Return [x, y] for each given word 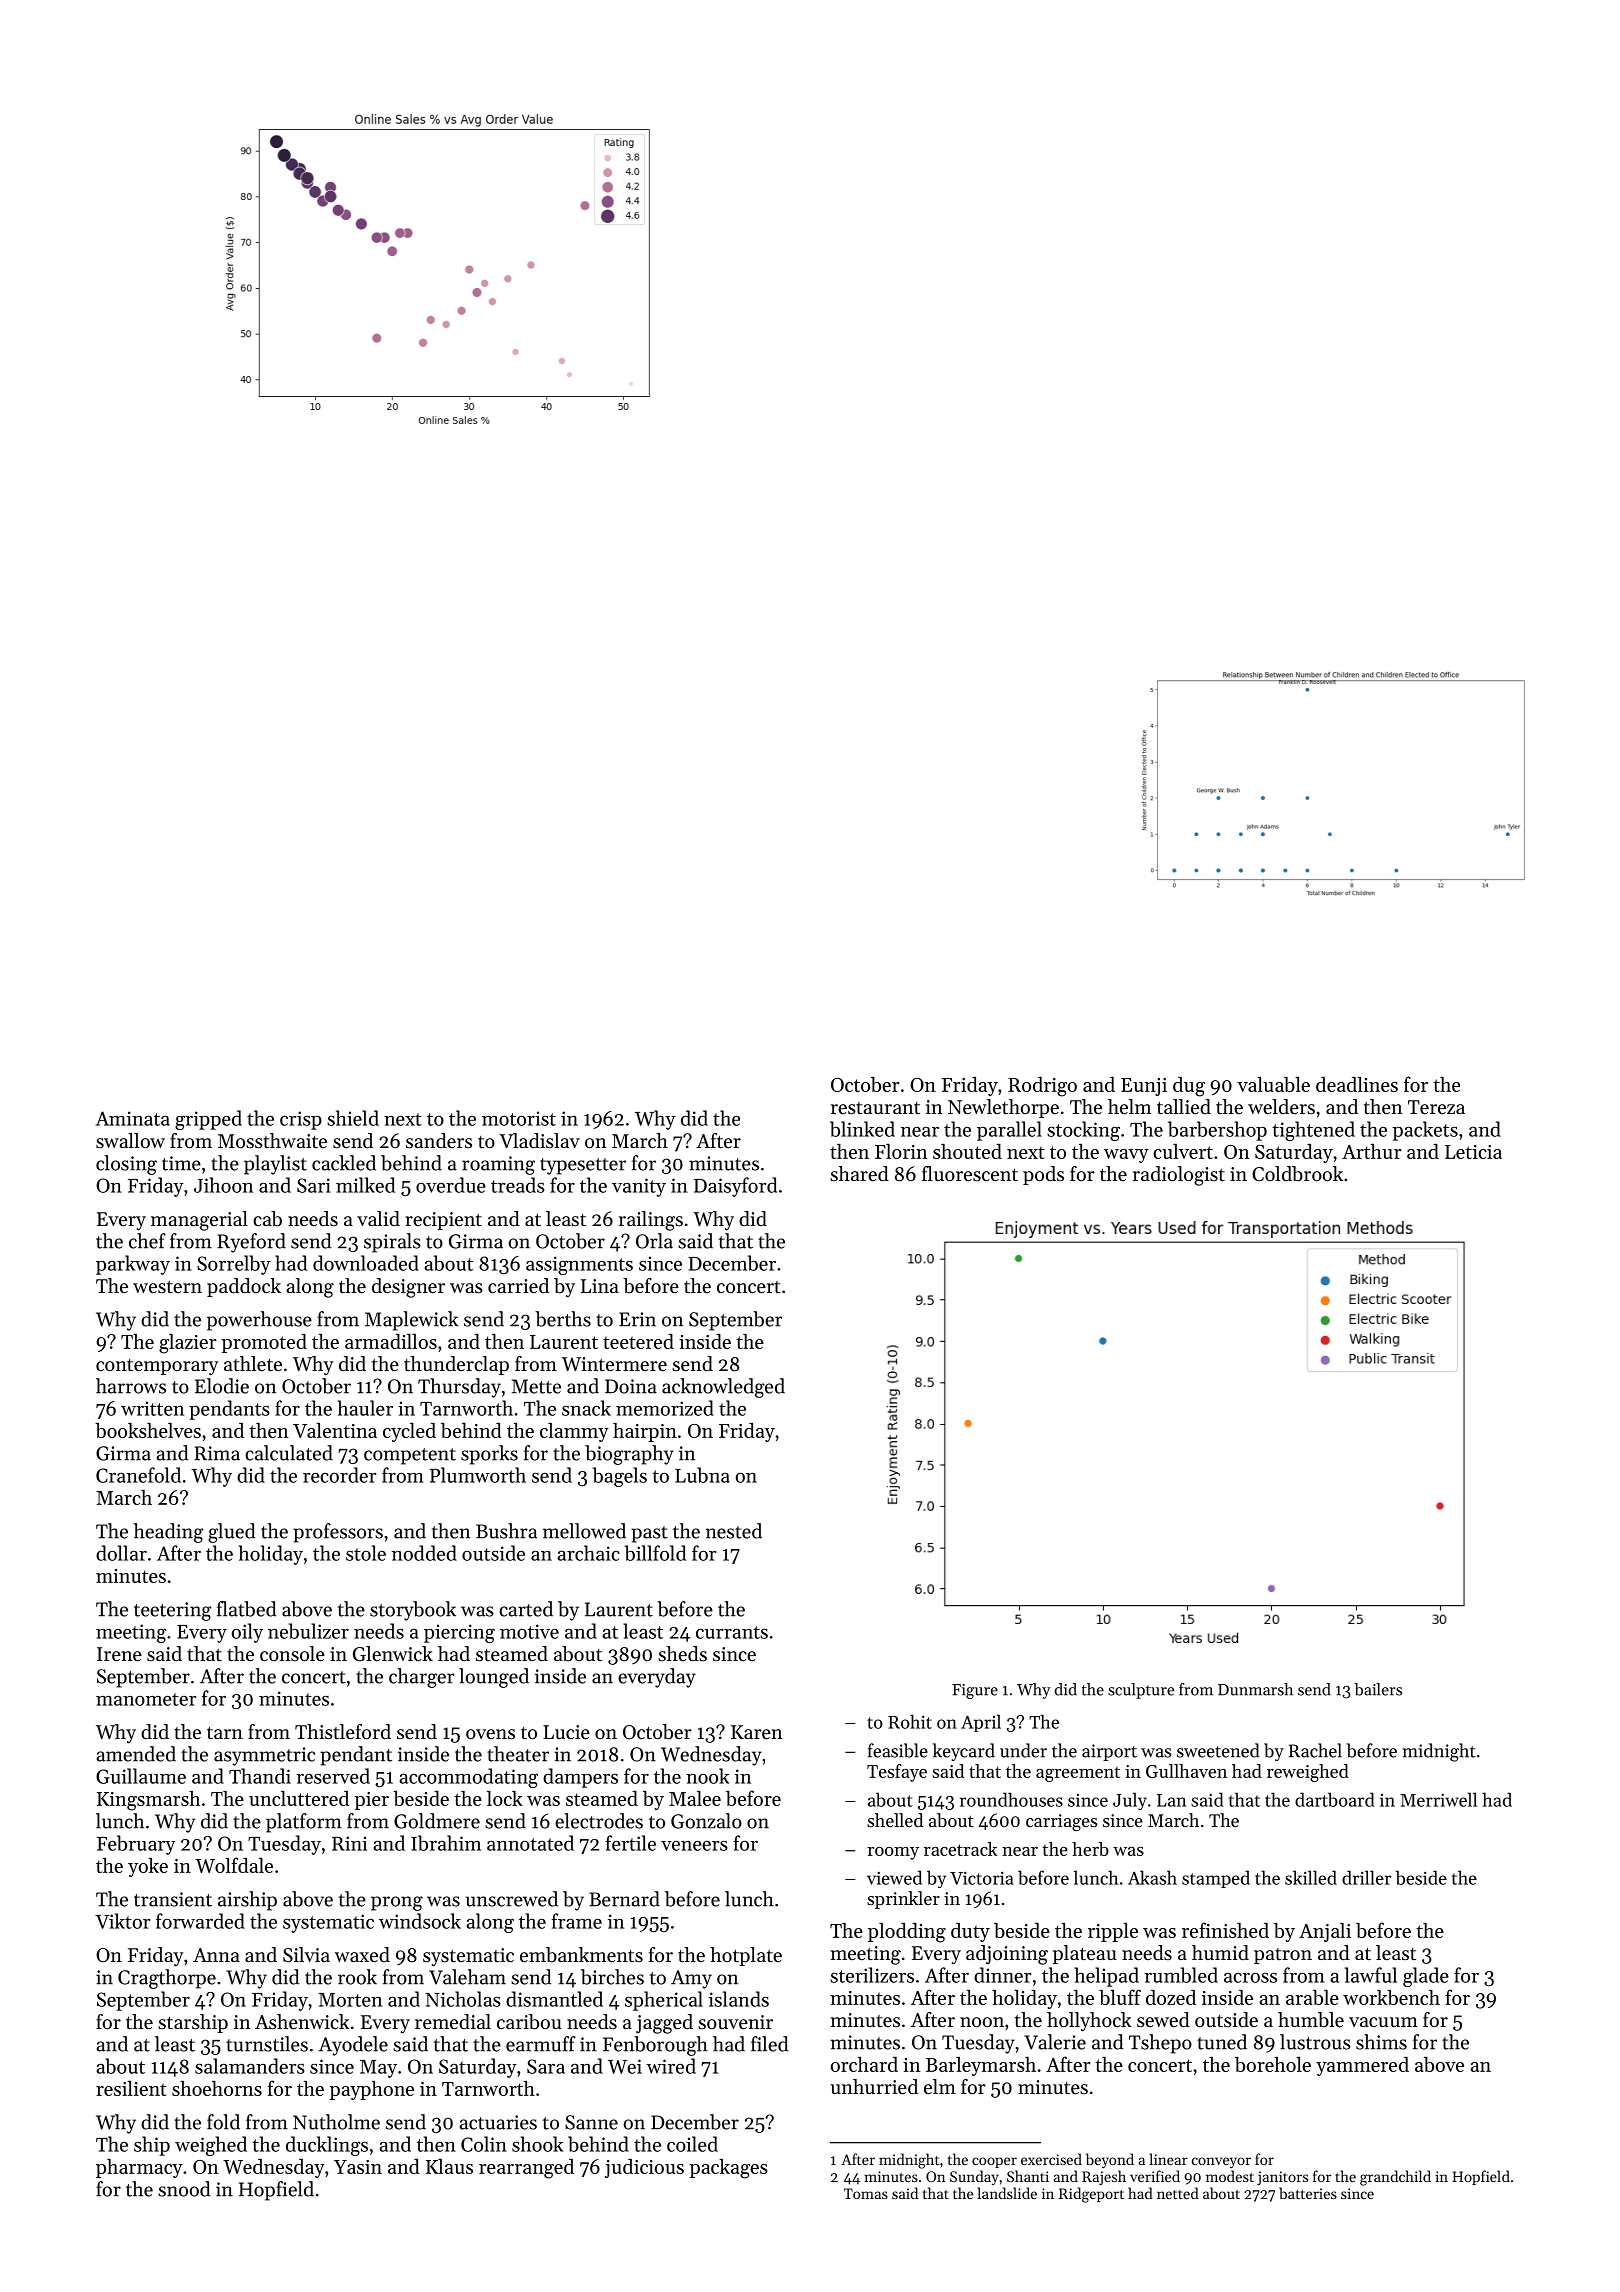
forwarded [200, 1921]
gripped [208, 1120]
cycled [409, 1432]
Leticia [1473, 1152]
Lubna [702, 1475]
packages [728, 2169]
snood [184, 2189]
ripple [1113, 1932]
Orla [654, 1241]
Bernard [624, 1899]
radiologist [1179, 1176]
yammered [1362, 2066]
